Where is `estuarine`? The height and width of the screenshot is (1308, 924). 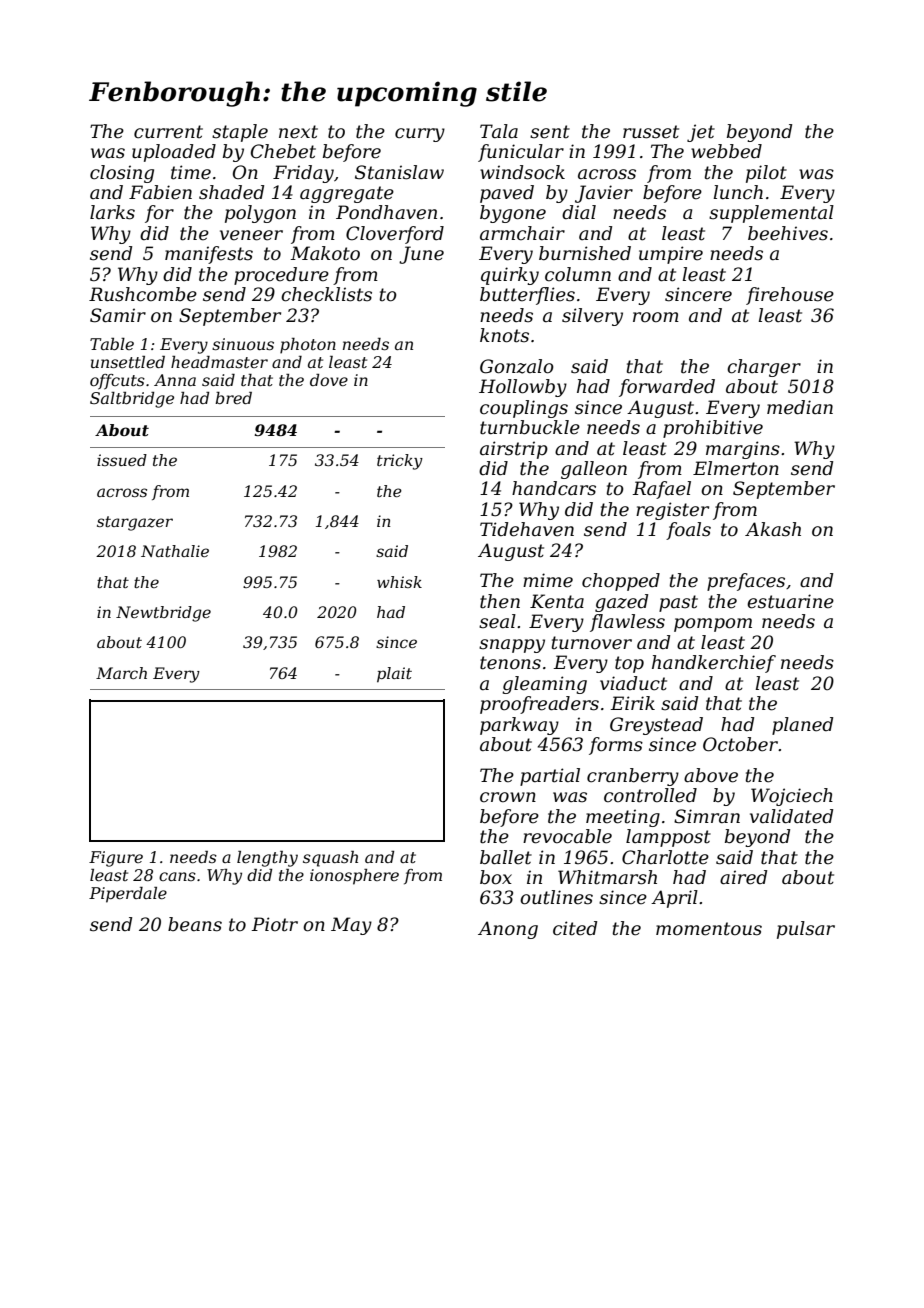 estuarine is located at coordinates (790, 601).
